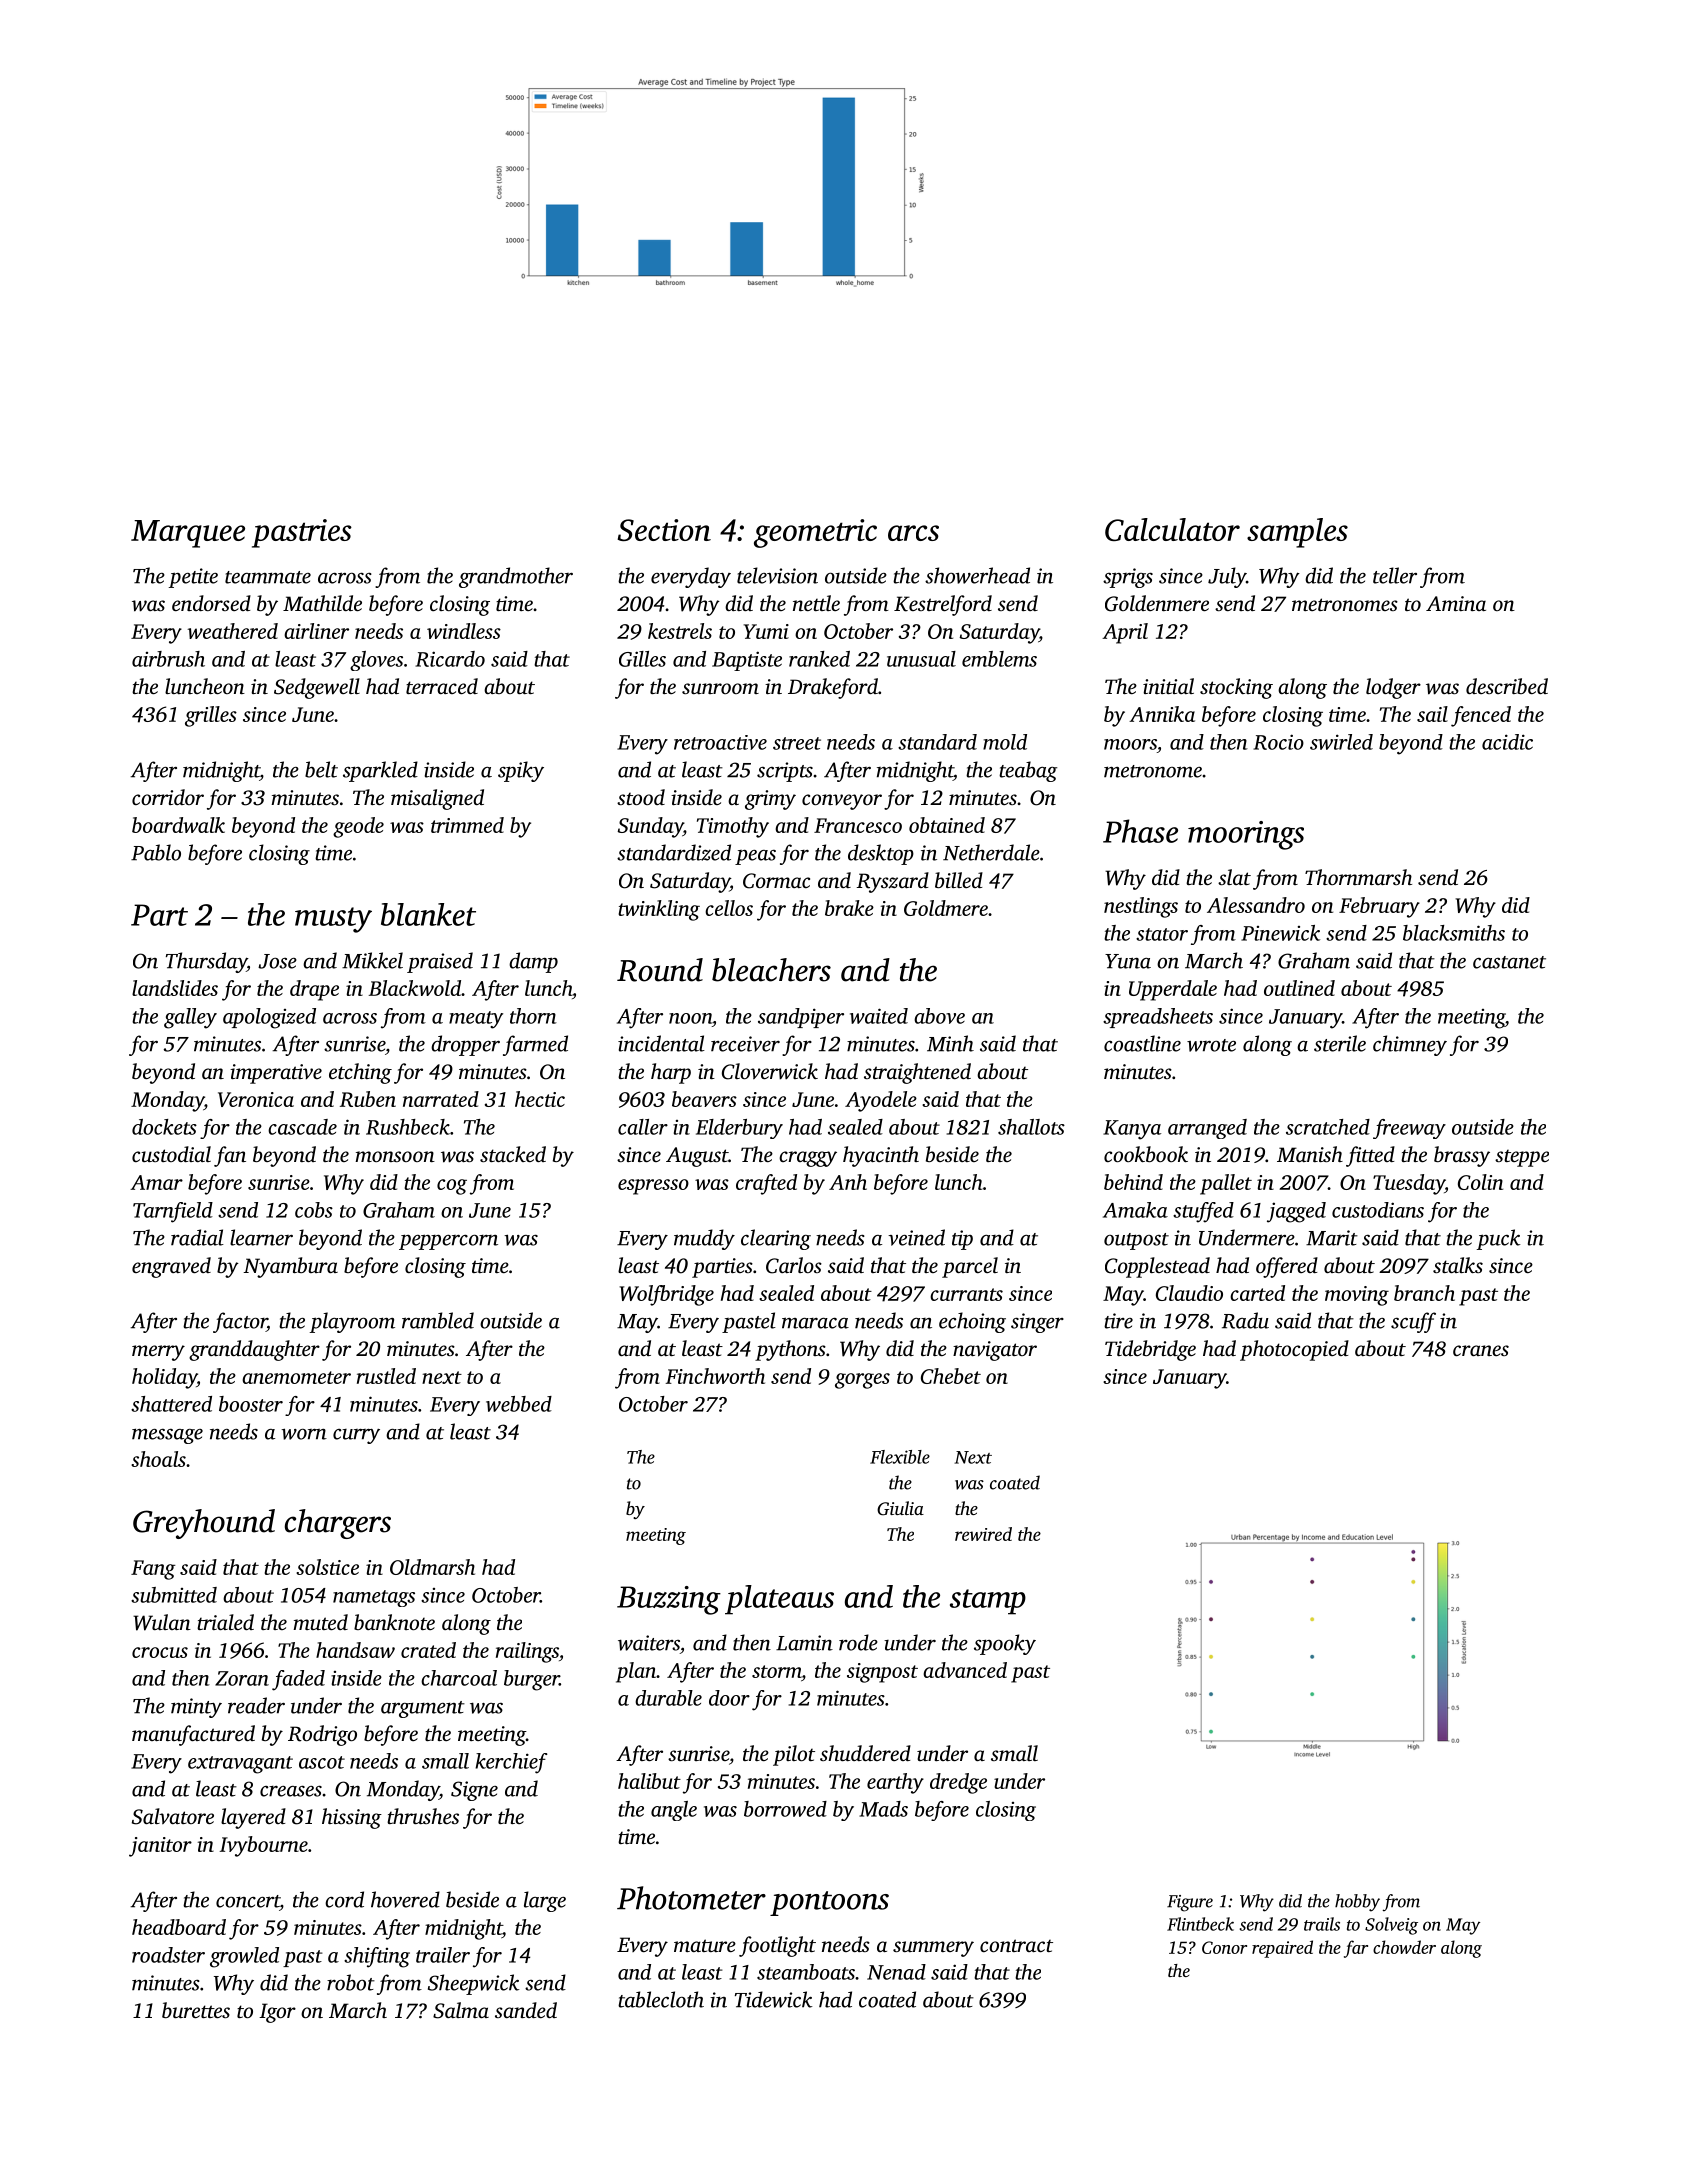 The image size is (1683, 2178). Describe the element at coordinates (1454, 933) in the screenshot. I see `blacksmiths` at that location.
